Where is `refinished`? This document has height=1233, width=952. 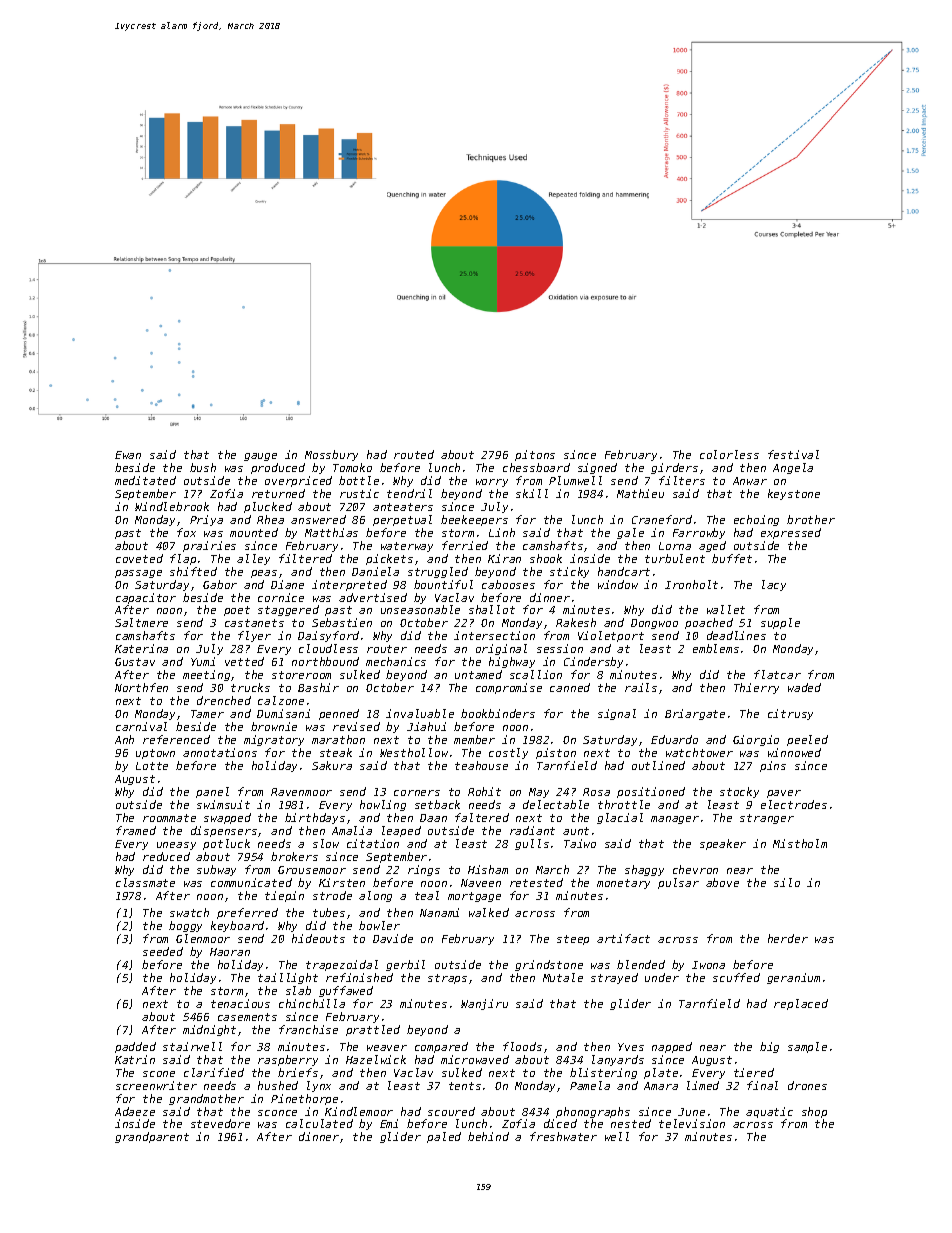
refinished is located at coordinates (359, 977).
